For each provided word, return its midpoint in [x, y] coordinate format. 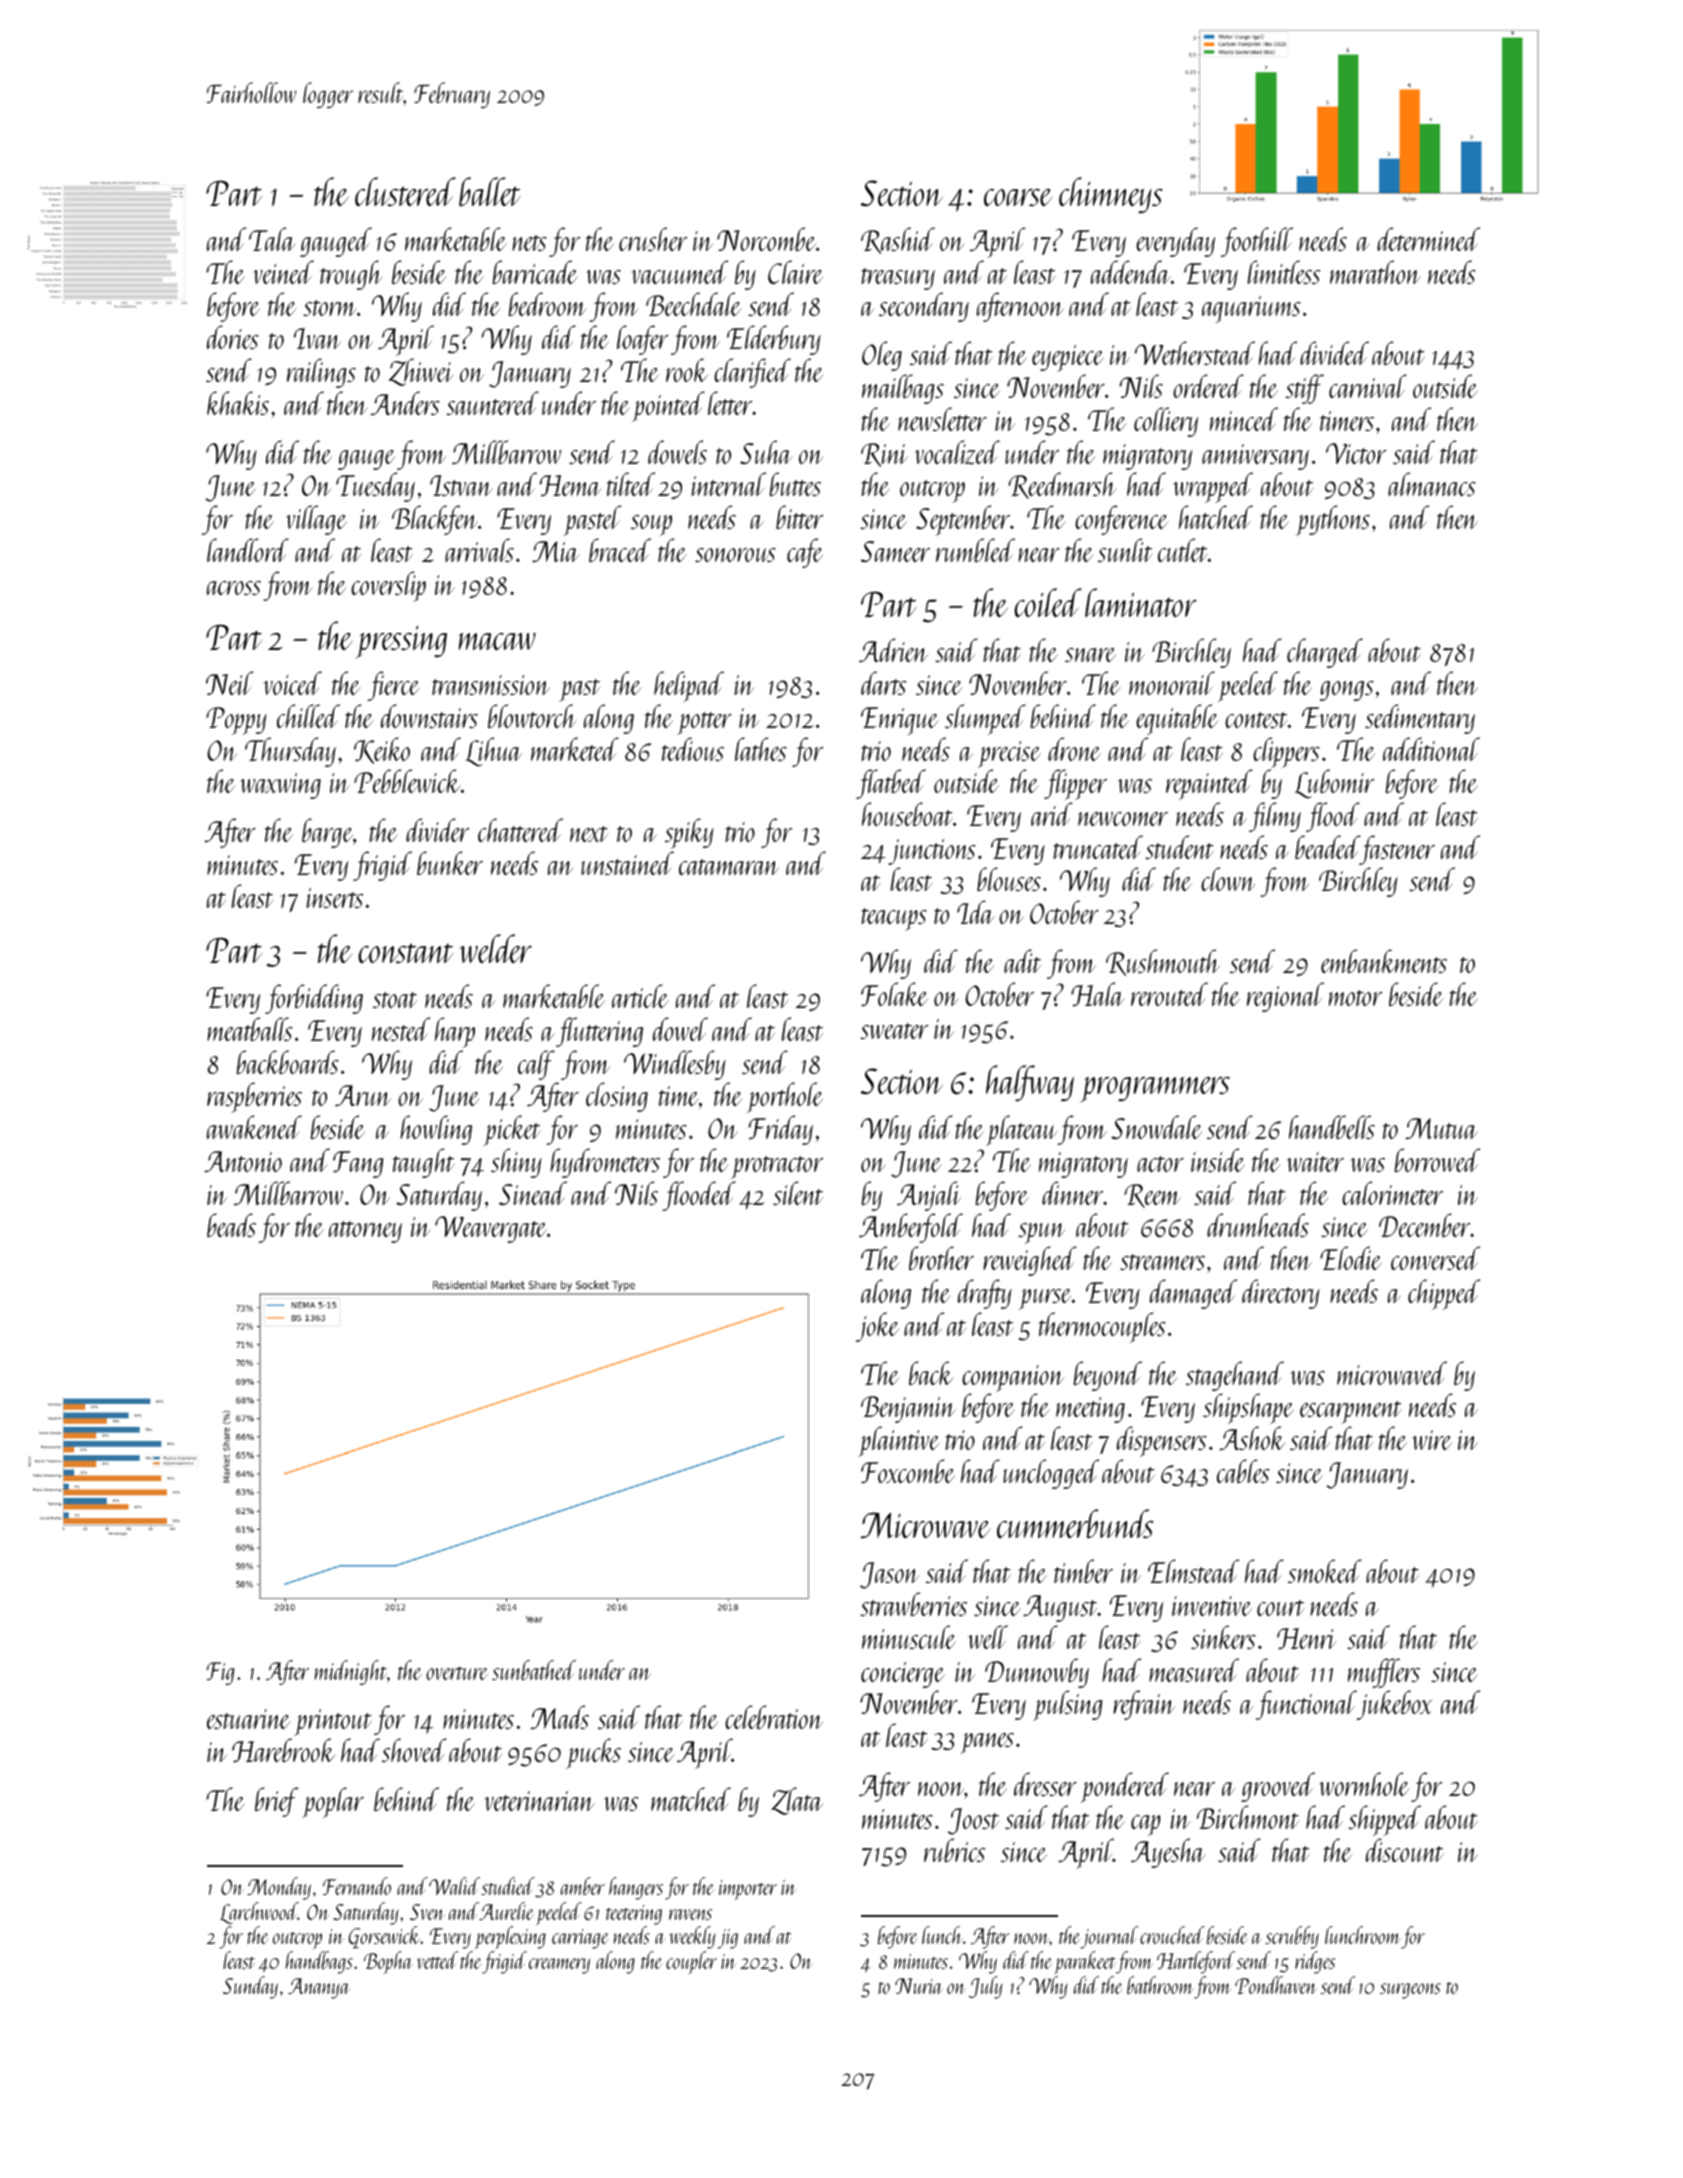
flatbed [891, 784]
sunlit [1125, 550]
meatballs [250, 1029]
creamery [559, 1966]
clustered [405, 191]
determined [1428, 239]
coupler [691, 1962]
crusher [653, 239]
